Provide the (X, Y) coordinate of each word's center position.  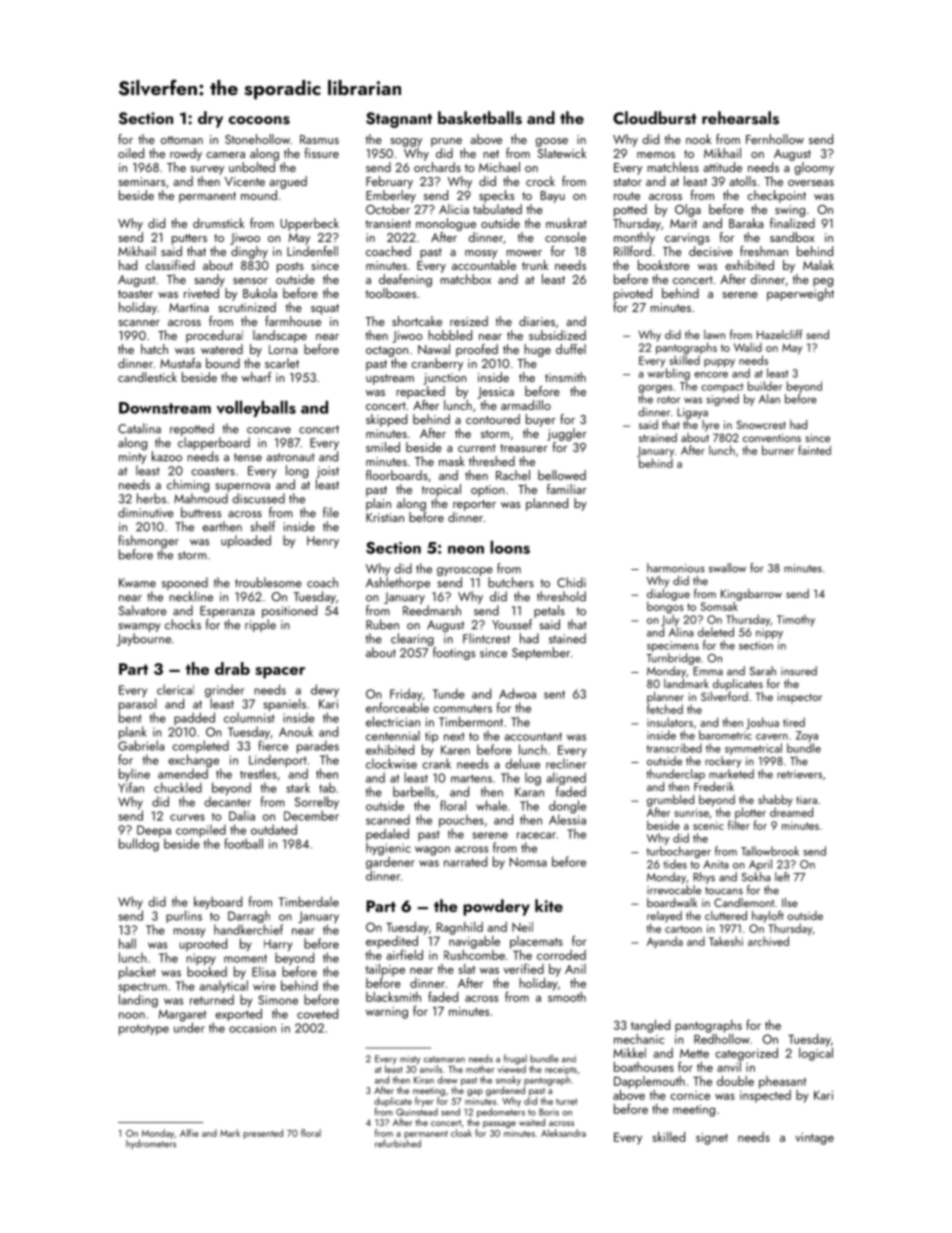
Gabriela (141, 745)
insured (799, 671)
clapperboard (214, 443)
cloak (461, 1133)
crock (540, 181)
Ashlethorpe (398, 583)
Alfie (189, 1133)
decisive (711, 251)
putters (189, 239)
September (541, 653)
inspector (800, 698)
